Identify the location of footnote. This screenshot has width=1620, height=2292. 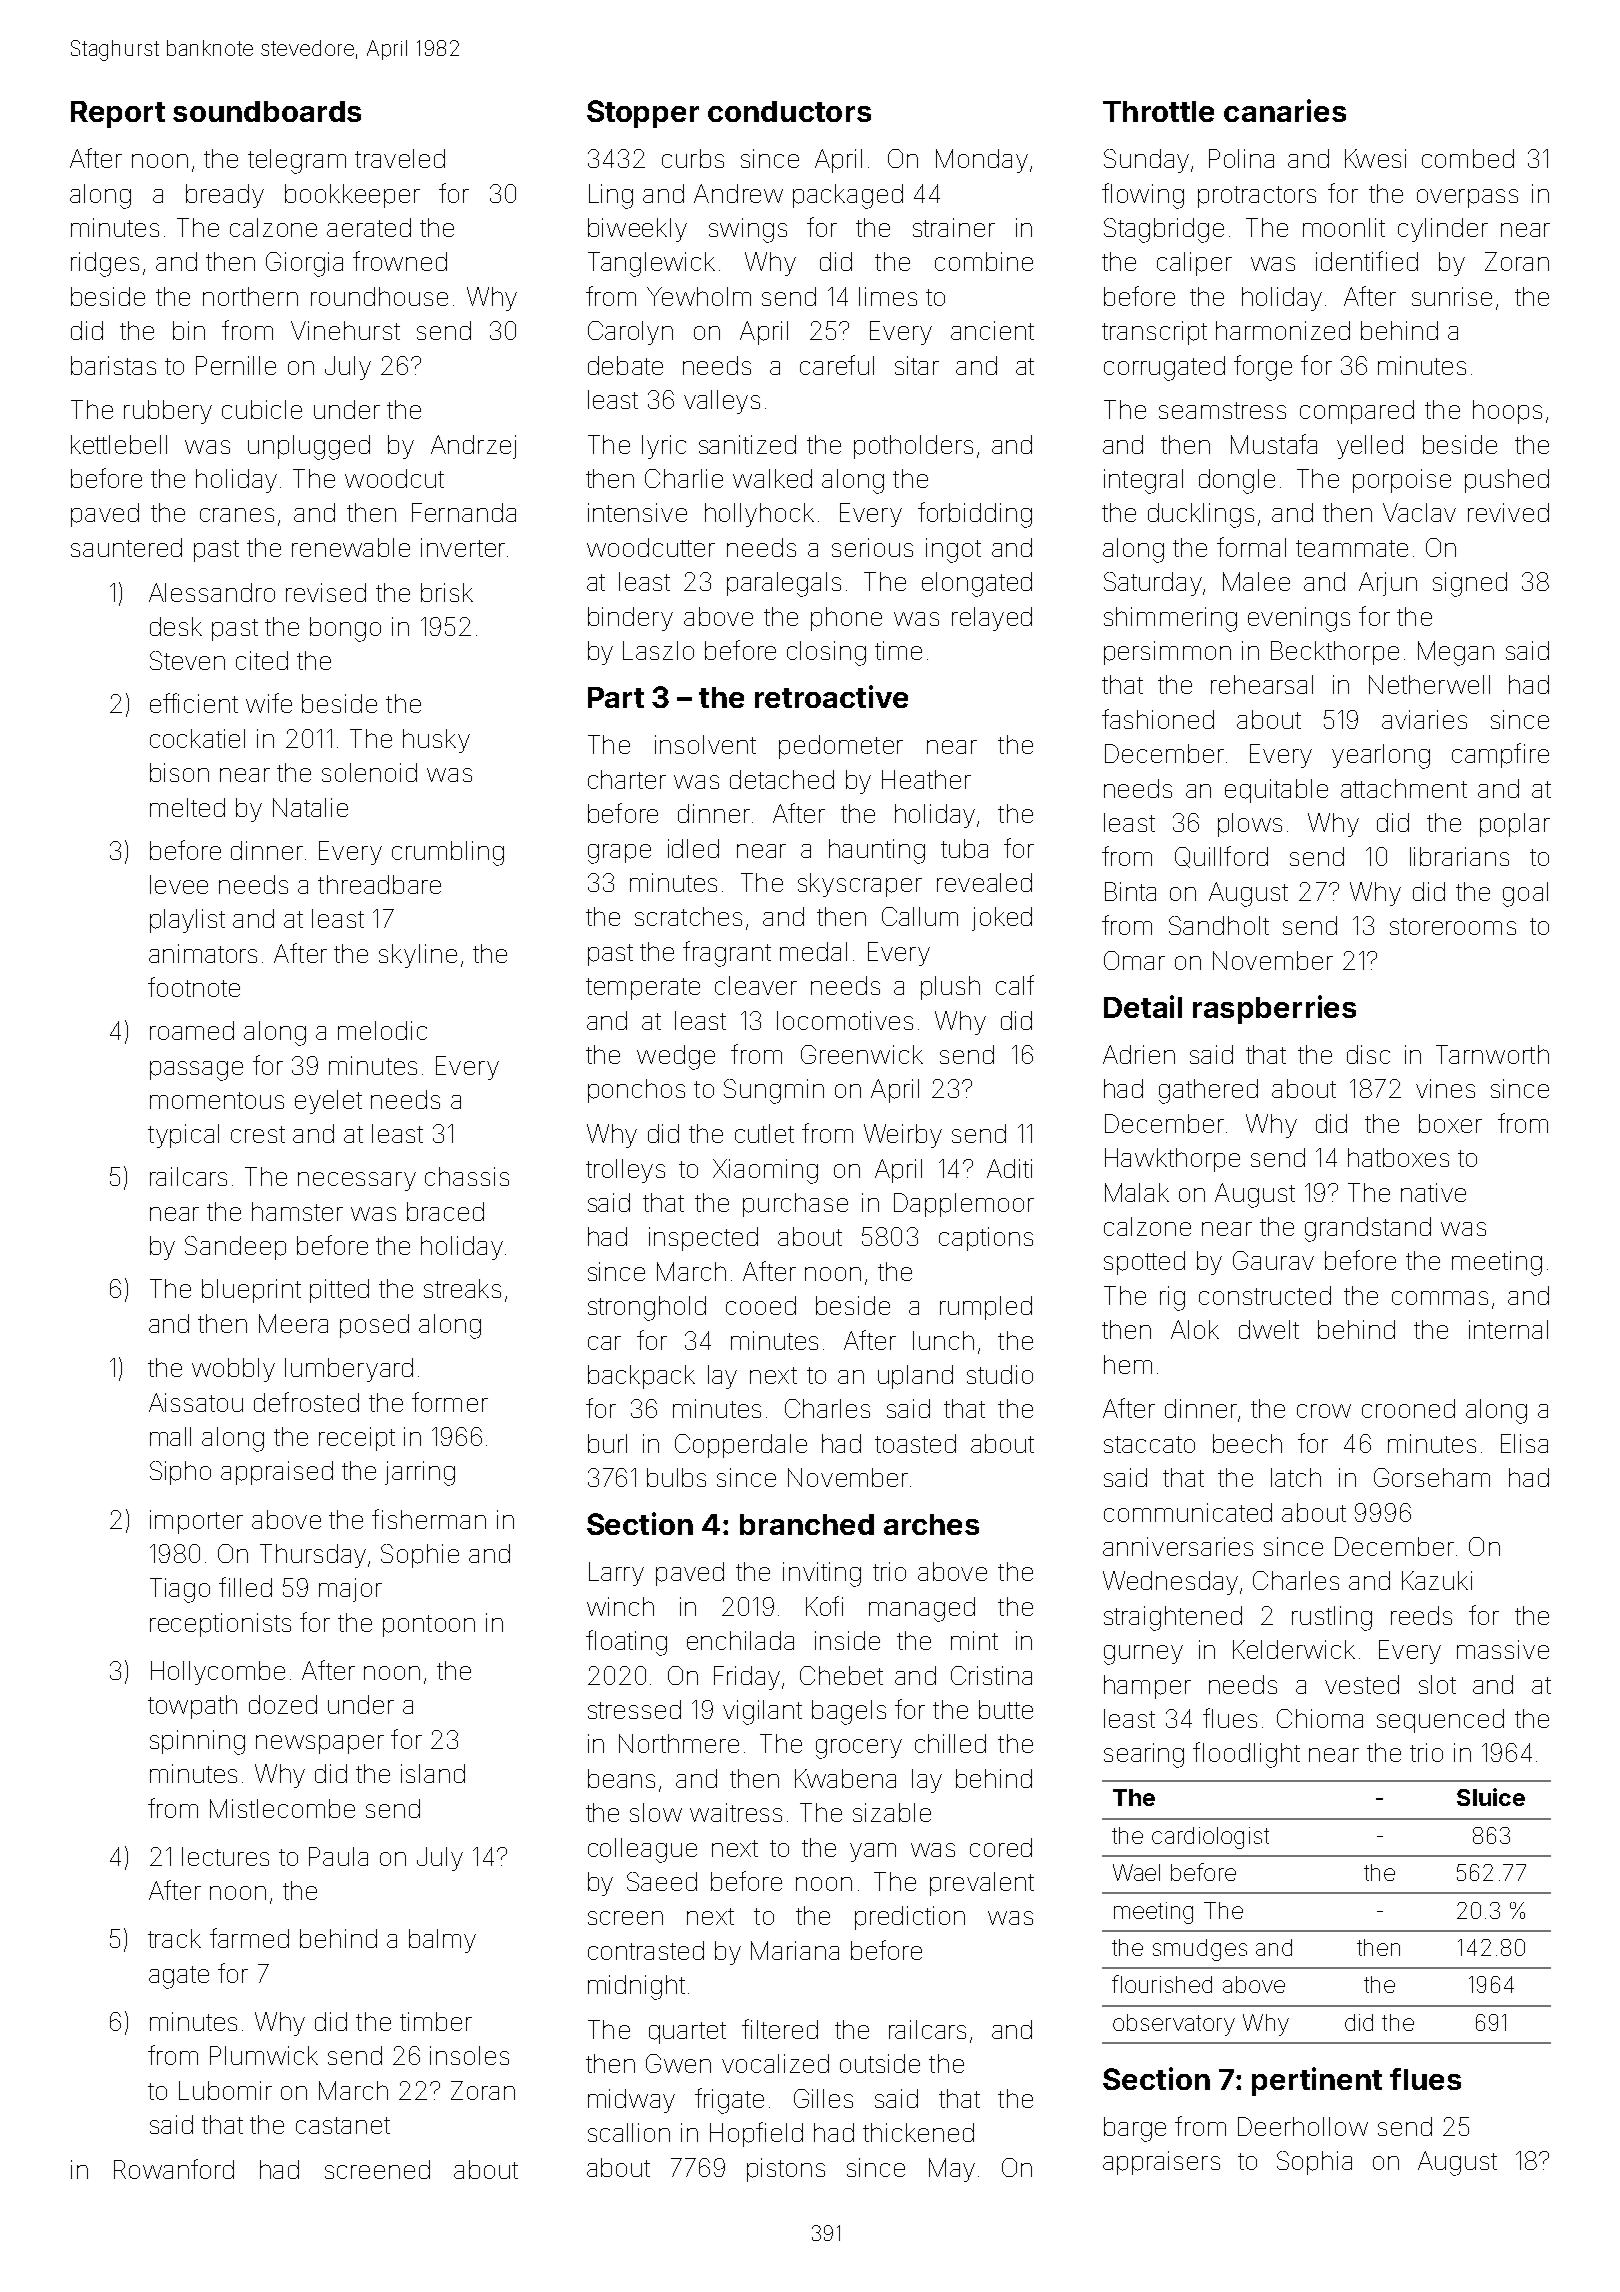
(194, 987).
